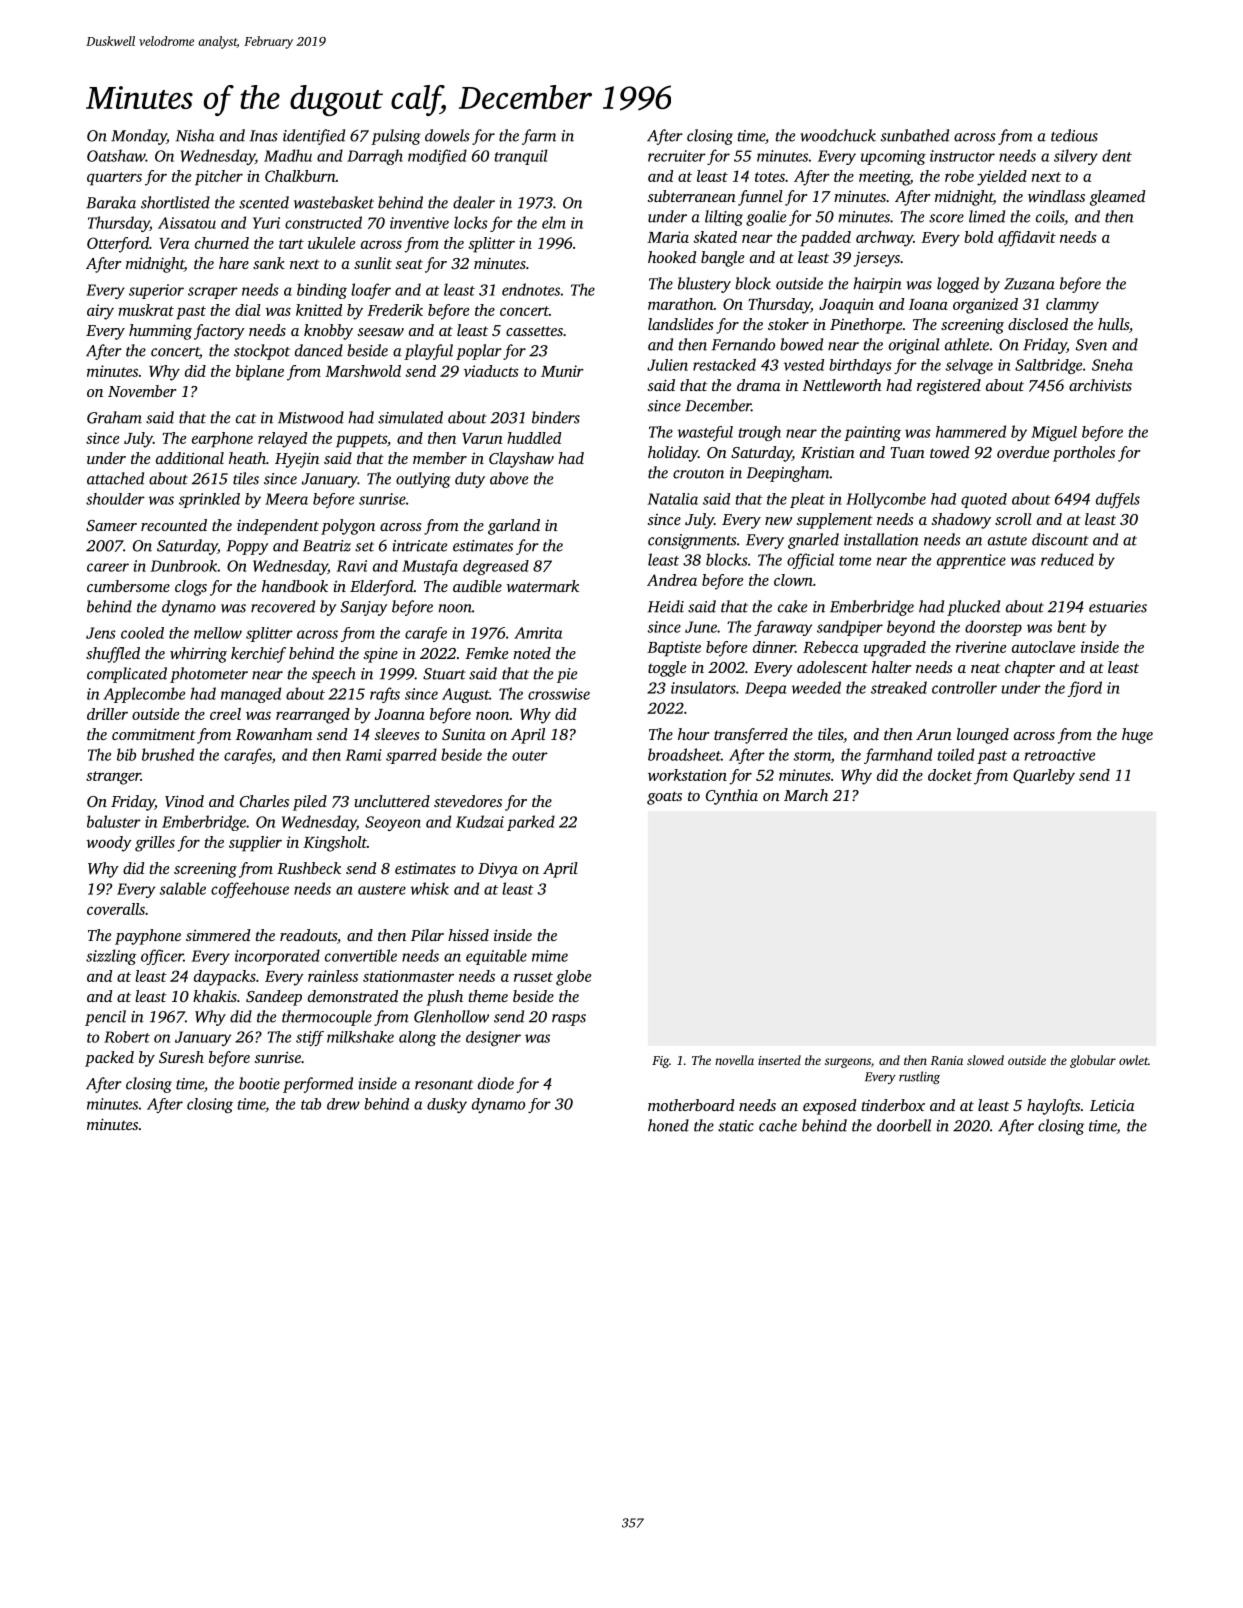 This screenshot has width=1243, height=1608. I want to click on tedious, so click(1074, 135).
